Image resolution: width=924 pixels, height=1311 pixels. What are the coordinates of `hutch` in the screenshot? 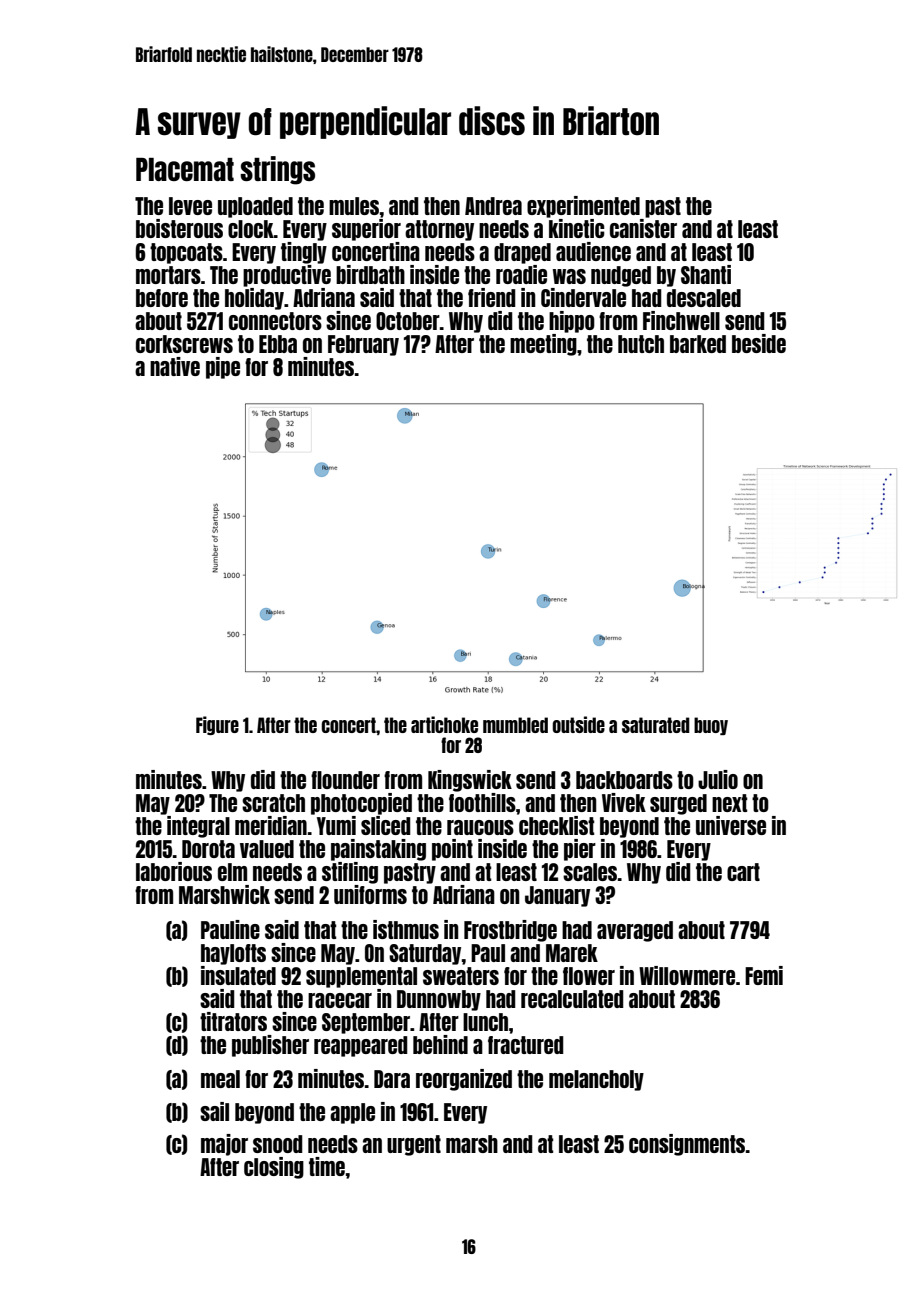 It's located at (641, 344).
